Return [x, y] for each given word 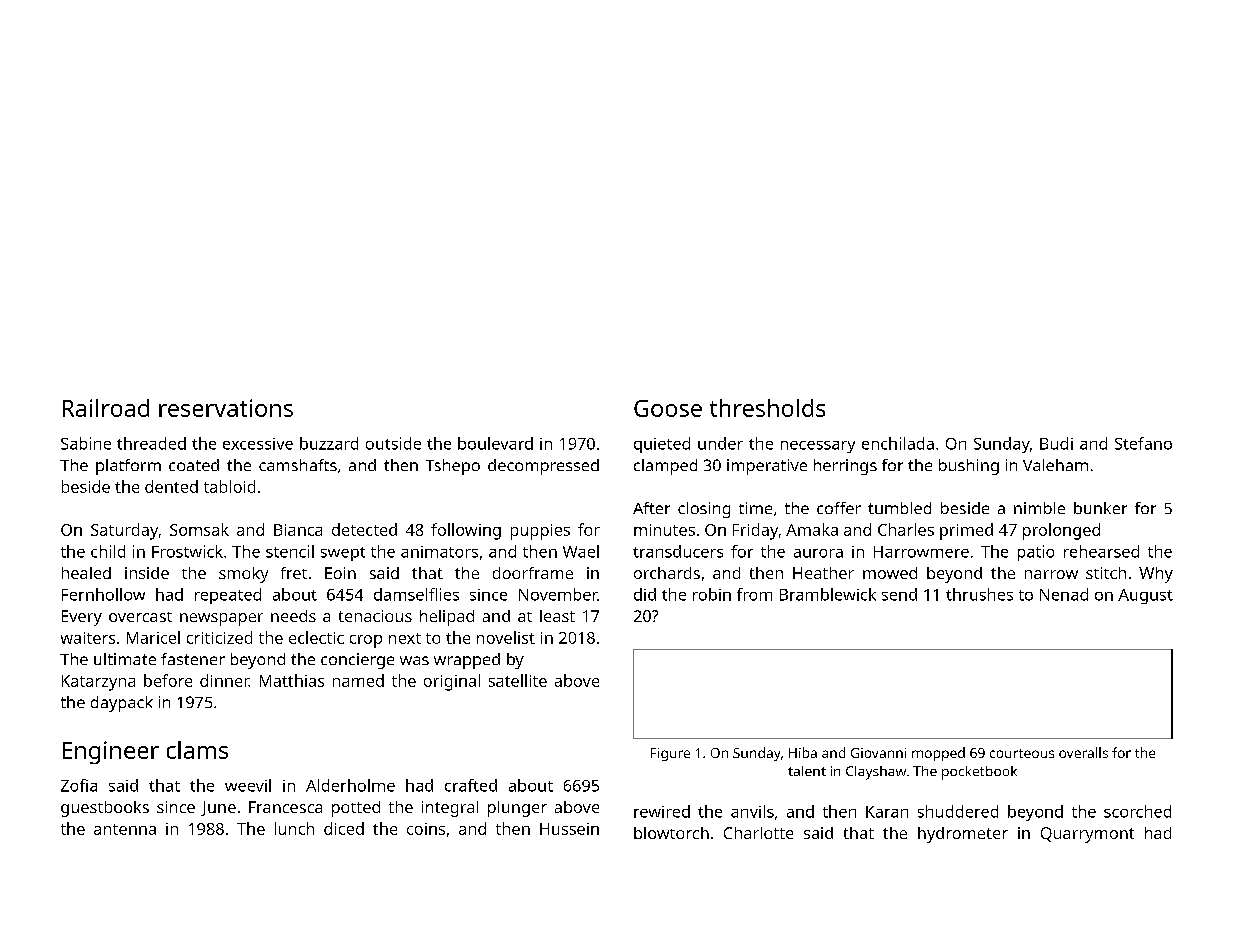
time [755, 508]
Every [82, 618]
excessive [258, 444]
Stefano [1143, 443]
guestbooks [105, 809]
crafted [471, 785]
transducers [678, 551]
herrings [845, 467]
